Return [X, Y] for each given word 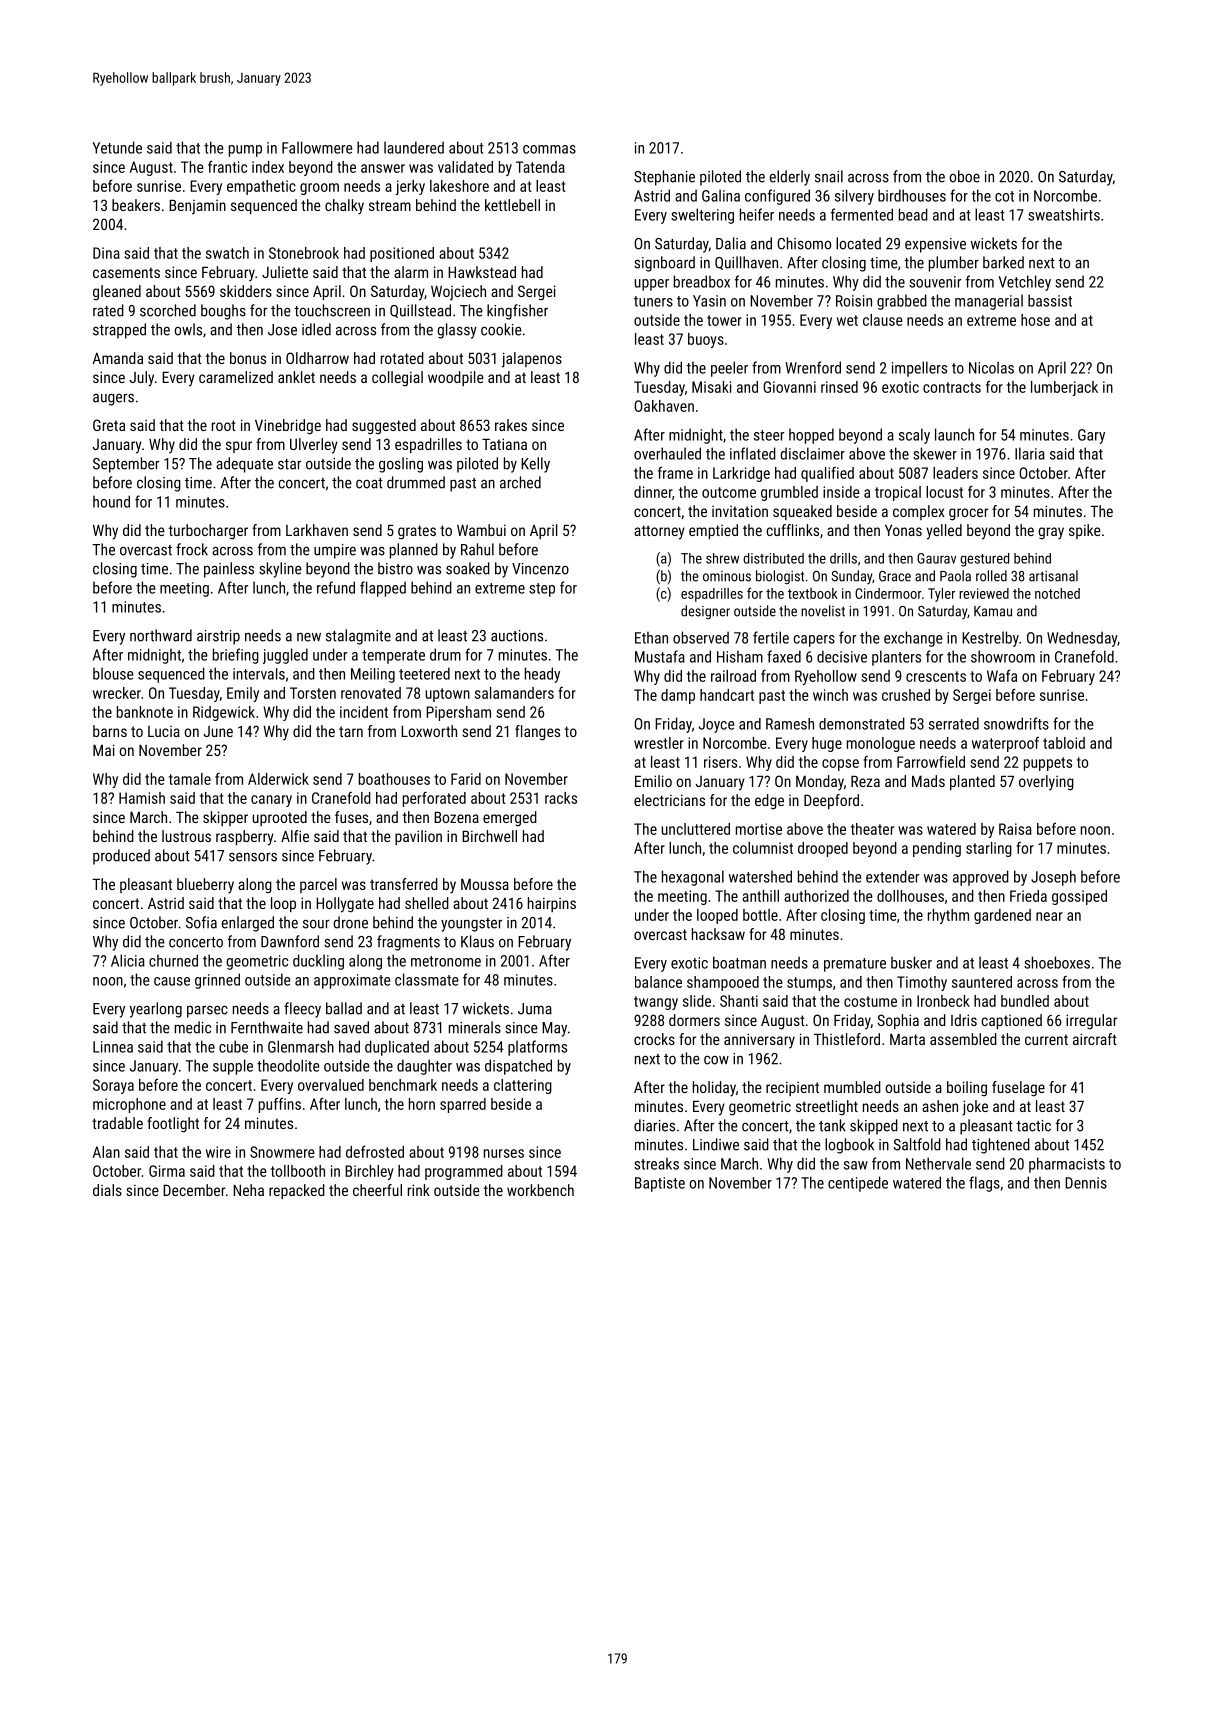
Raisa [1015, 829]
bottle [760, 915]
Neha [248, 1190]
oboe [964, 176]
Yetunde [117, 147]
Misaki [712, 387]
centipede [858, 1184]
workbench [540, 1190]
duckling [318, 962]
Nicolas [991, 367]
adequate [244, 465]
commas [549, 149]
